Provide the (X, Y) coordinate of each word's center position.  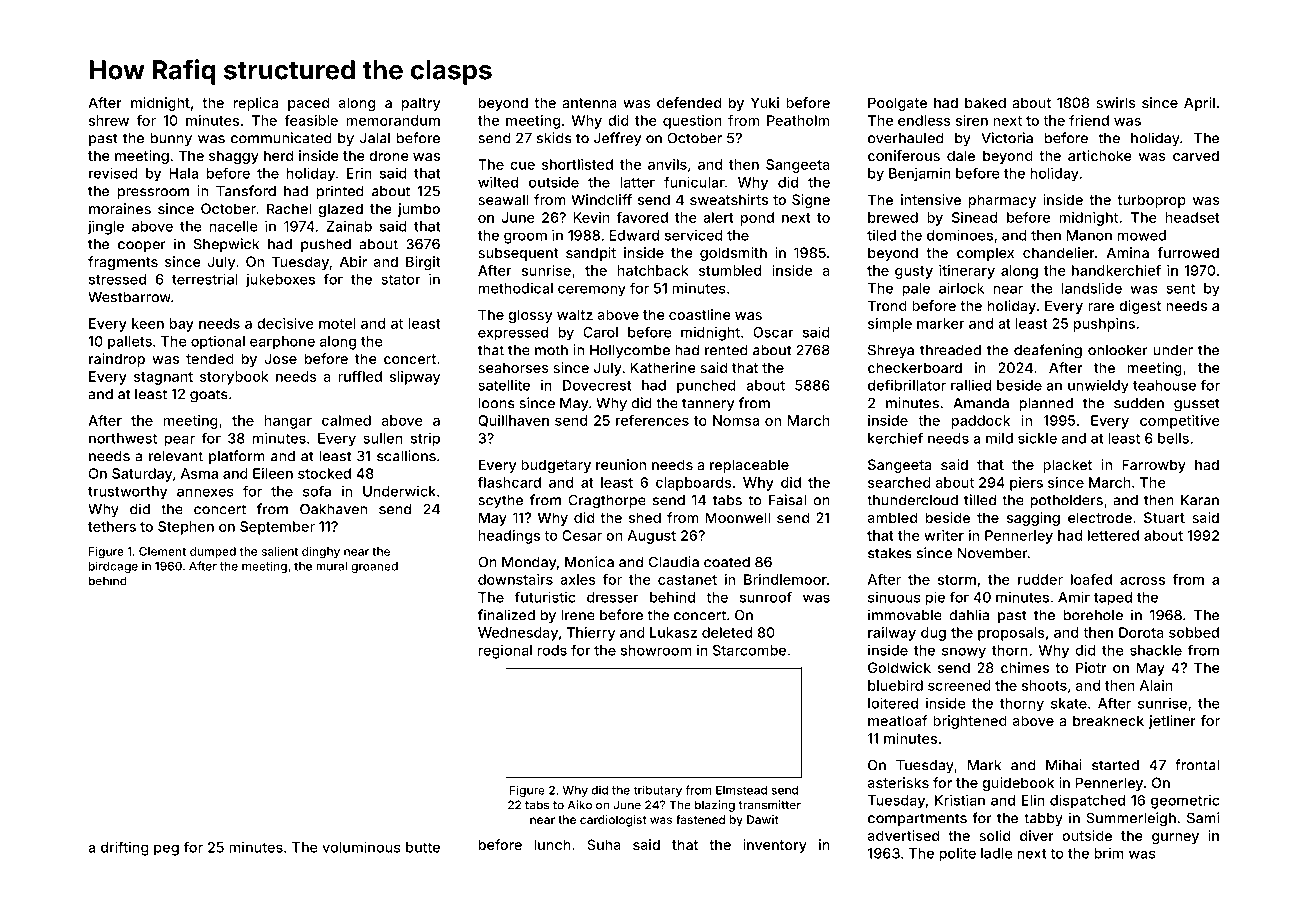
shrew (109, 120)
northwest (123, 438)
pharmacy (1002, 201)
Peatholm (798, 120)
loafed (1091, 579)
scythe (500, 501)
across (1142, 581)
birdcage (113, 567)
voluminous (361, 847)
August (652, 537)
